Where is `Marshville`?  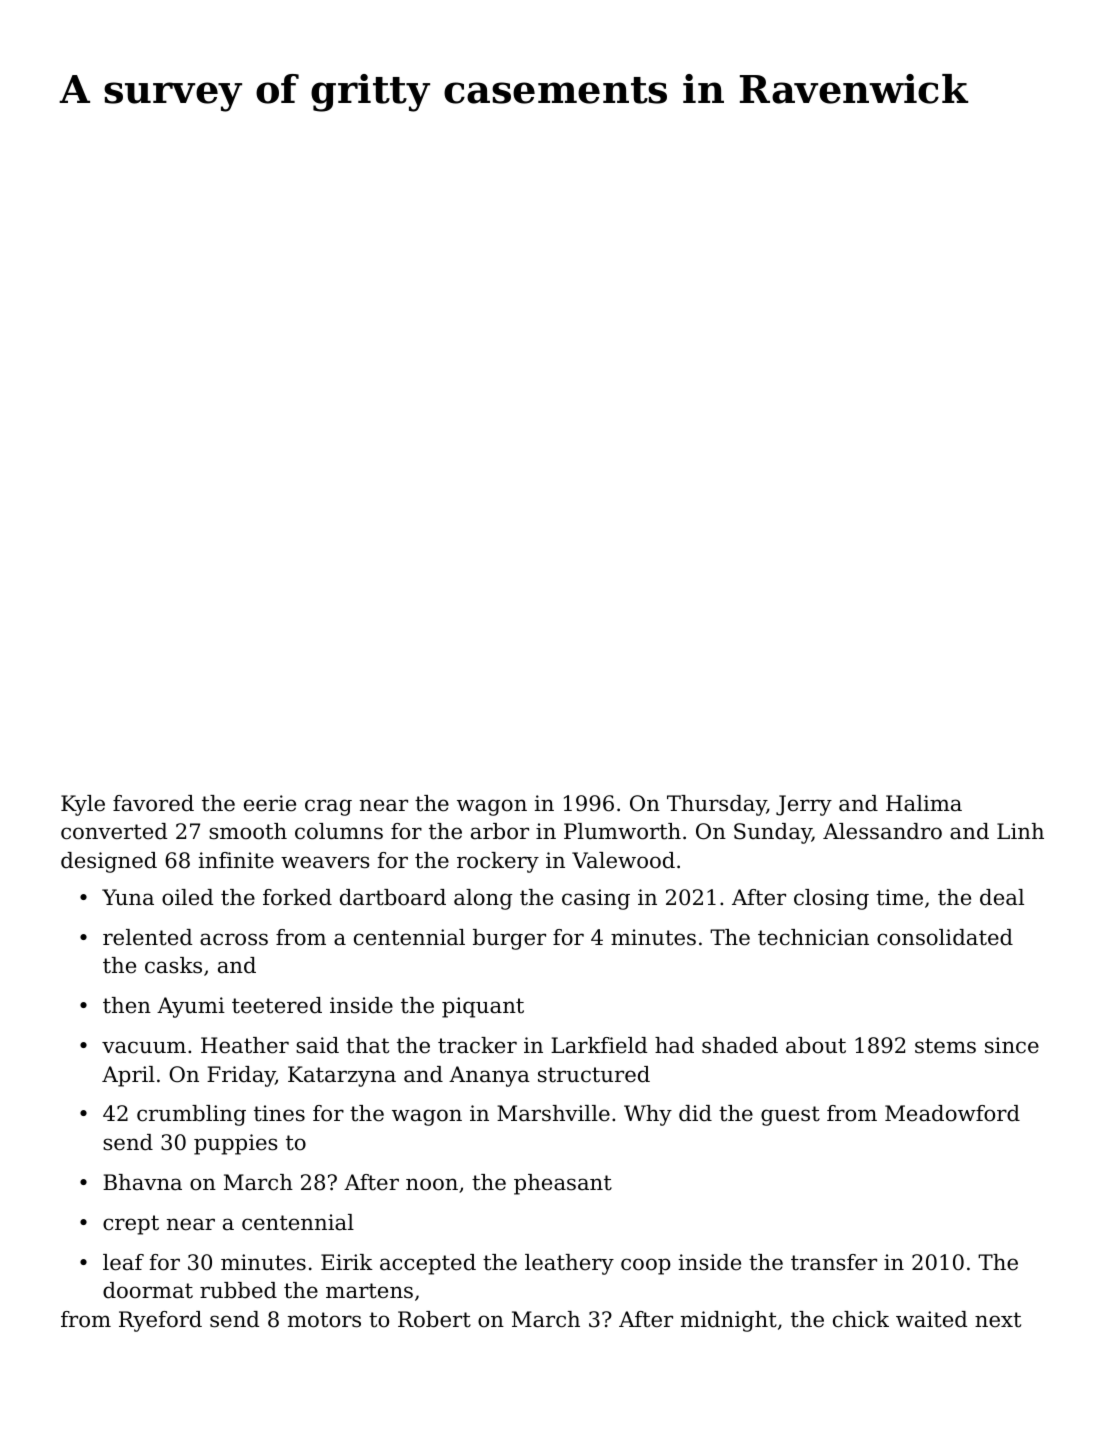
Marshville is located at coordinates (553, 1113).
